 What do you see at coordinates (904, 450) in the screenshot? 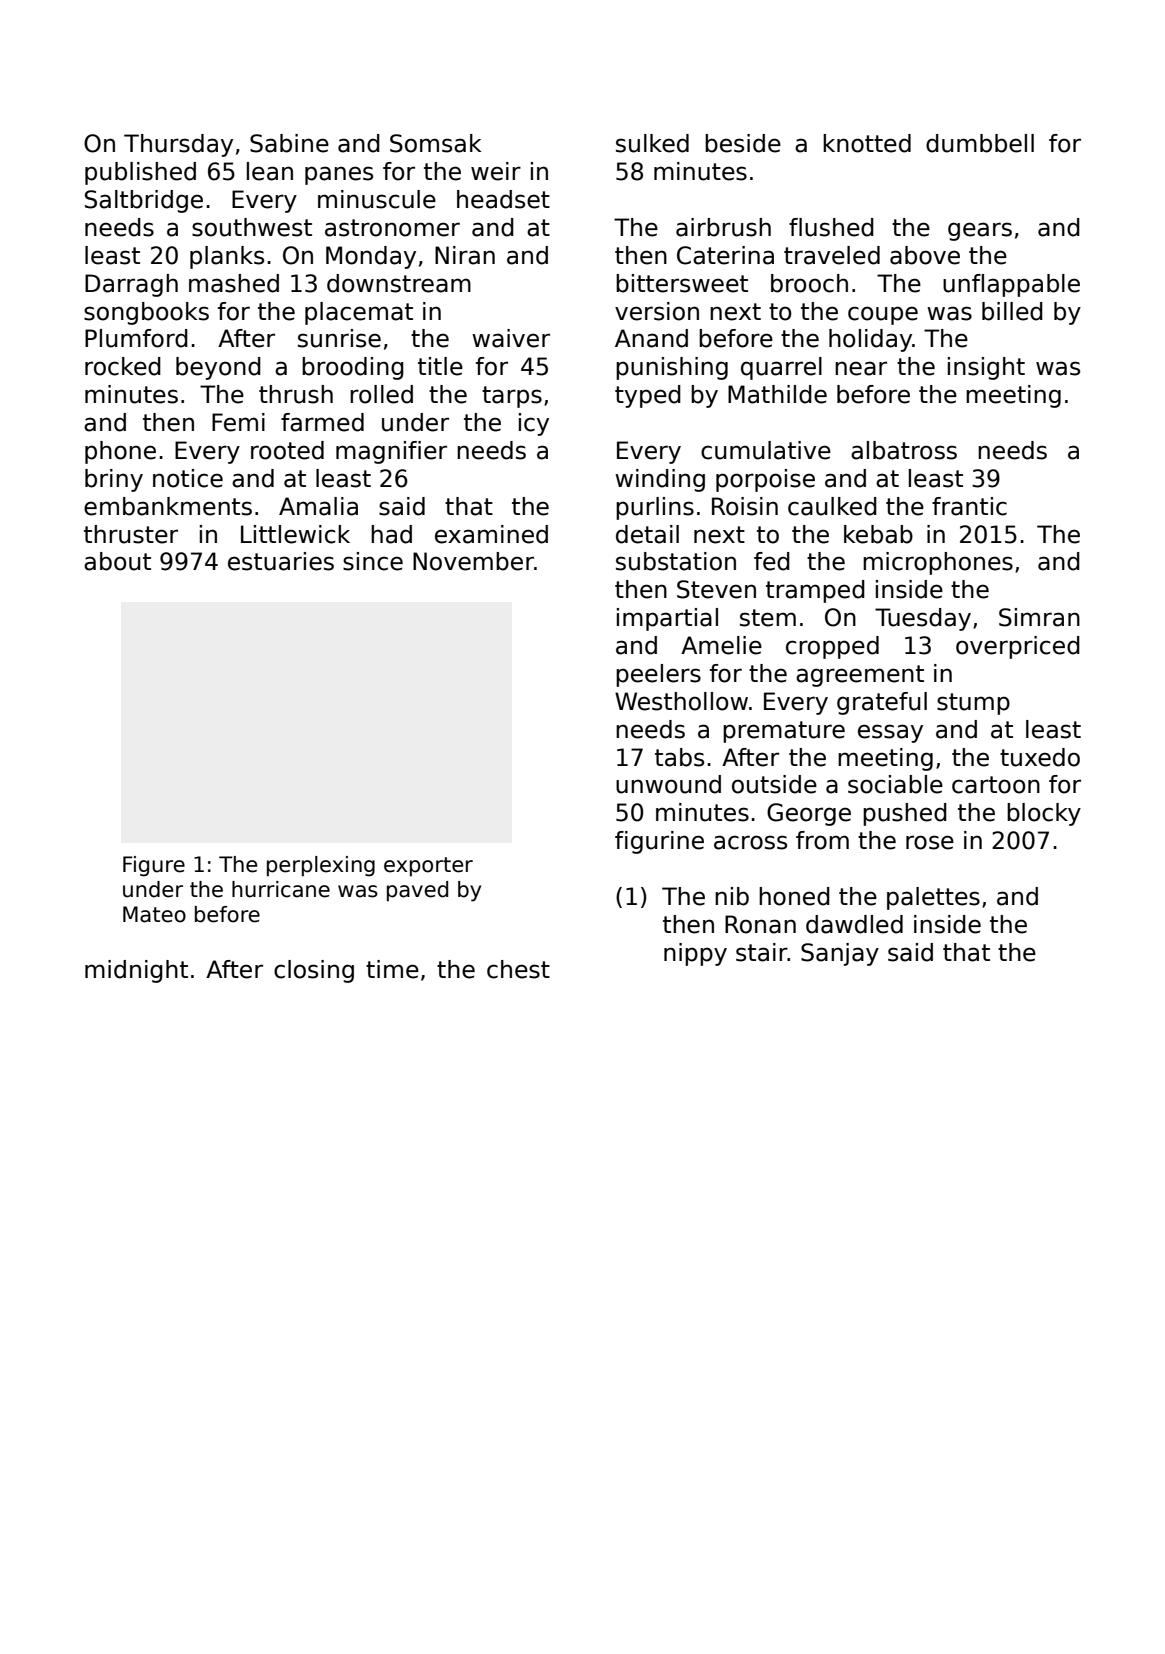
I see `albatross` at bounding box center [904, 450].
